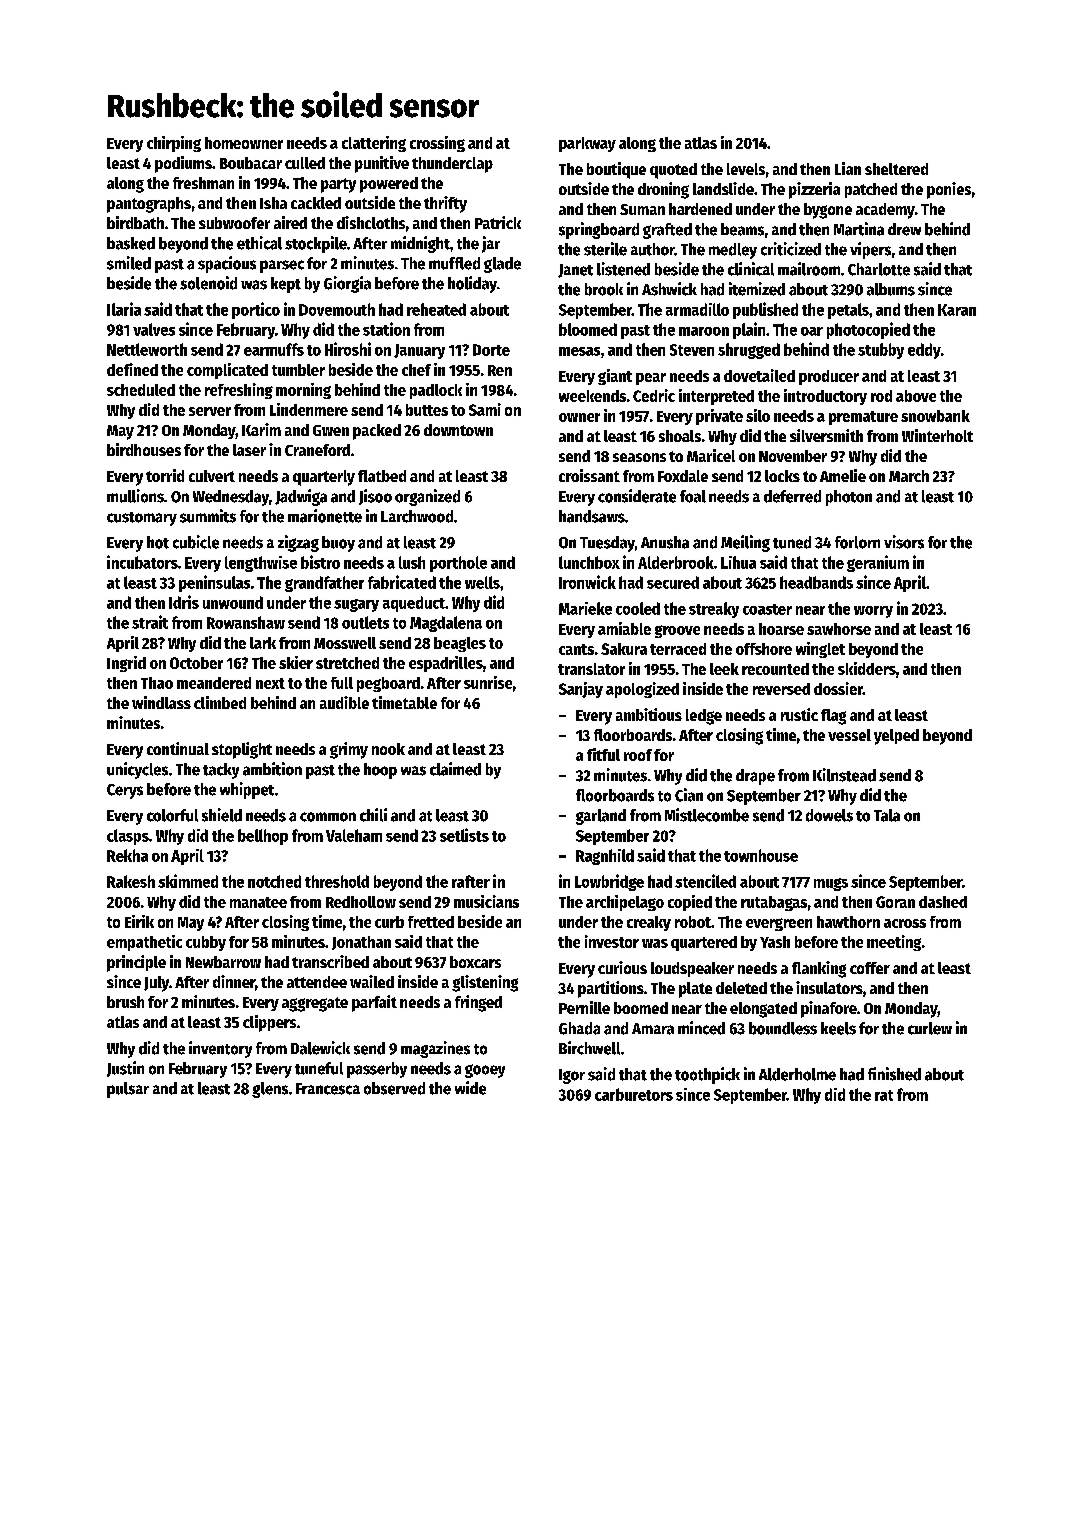  I want to click on unicycles, so click(137, 770).
